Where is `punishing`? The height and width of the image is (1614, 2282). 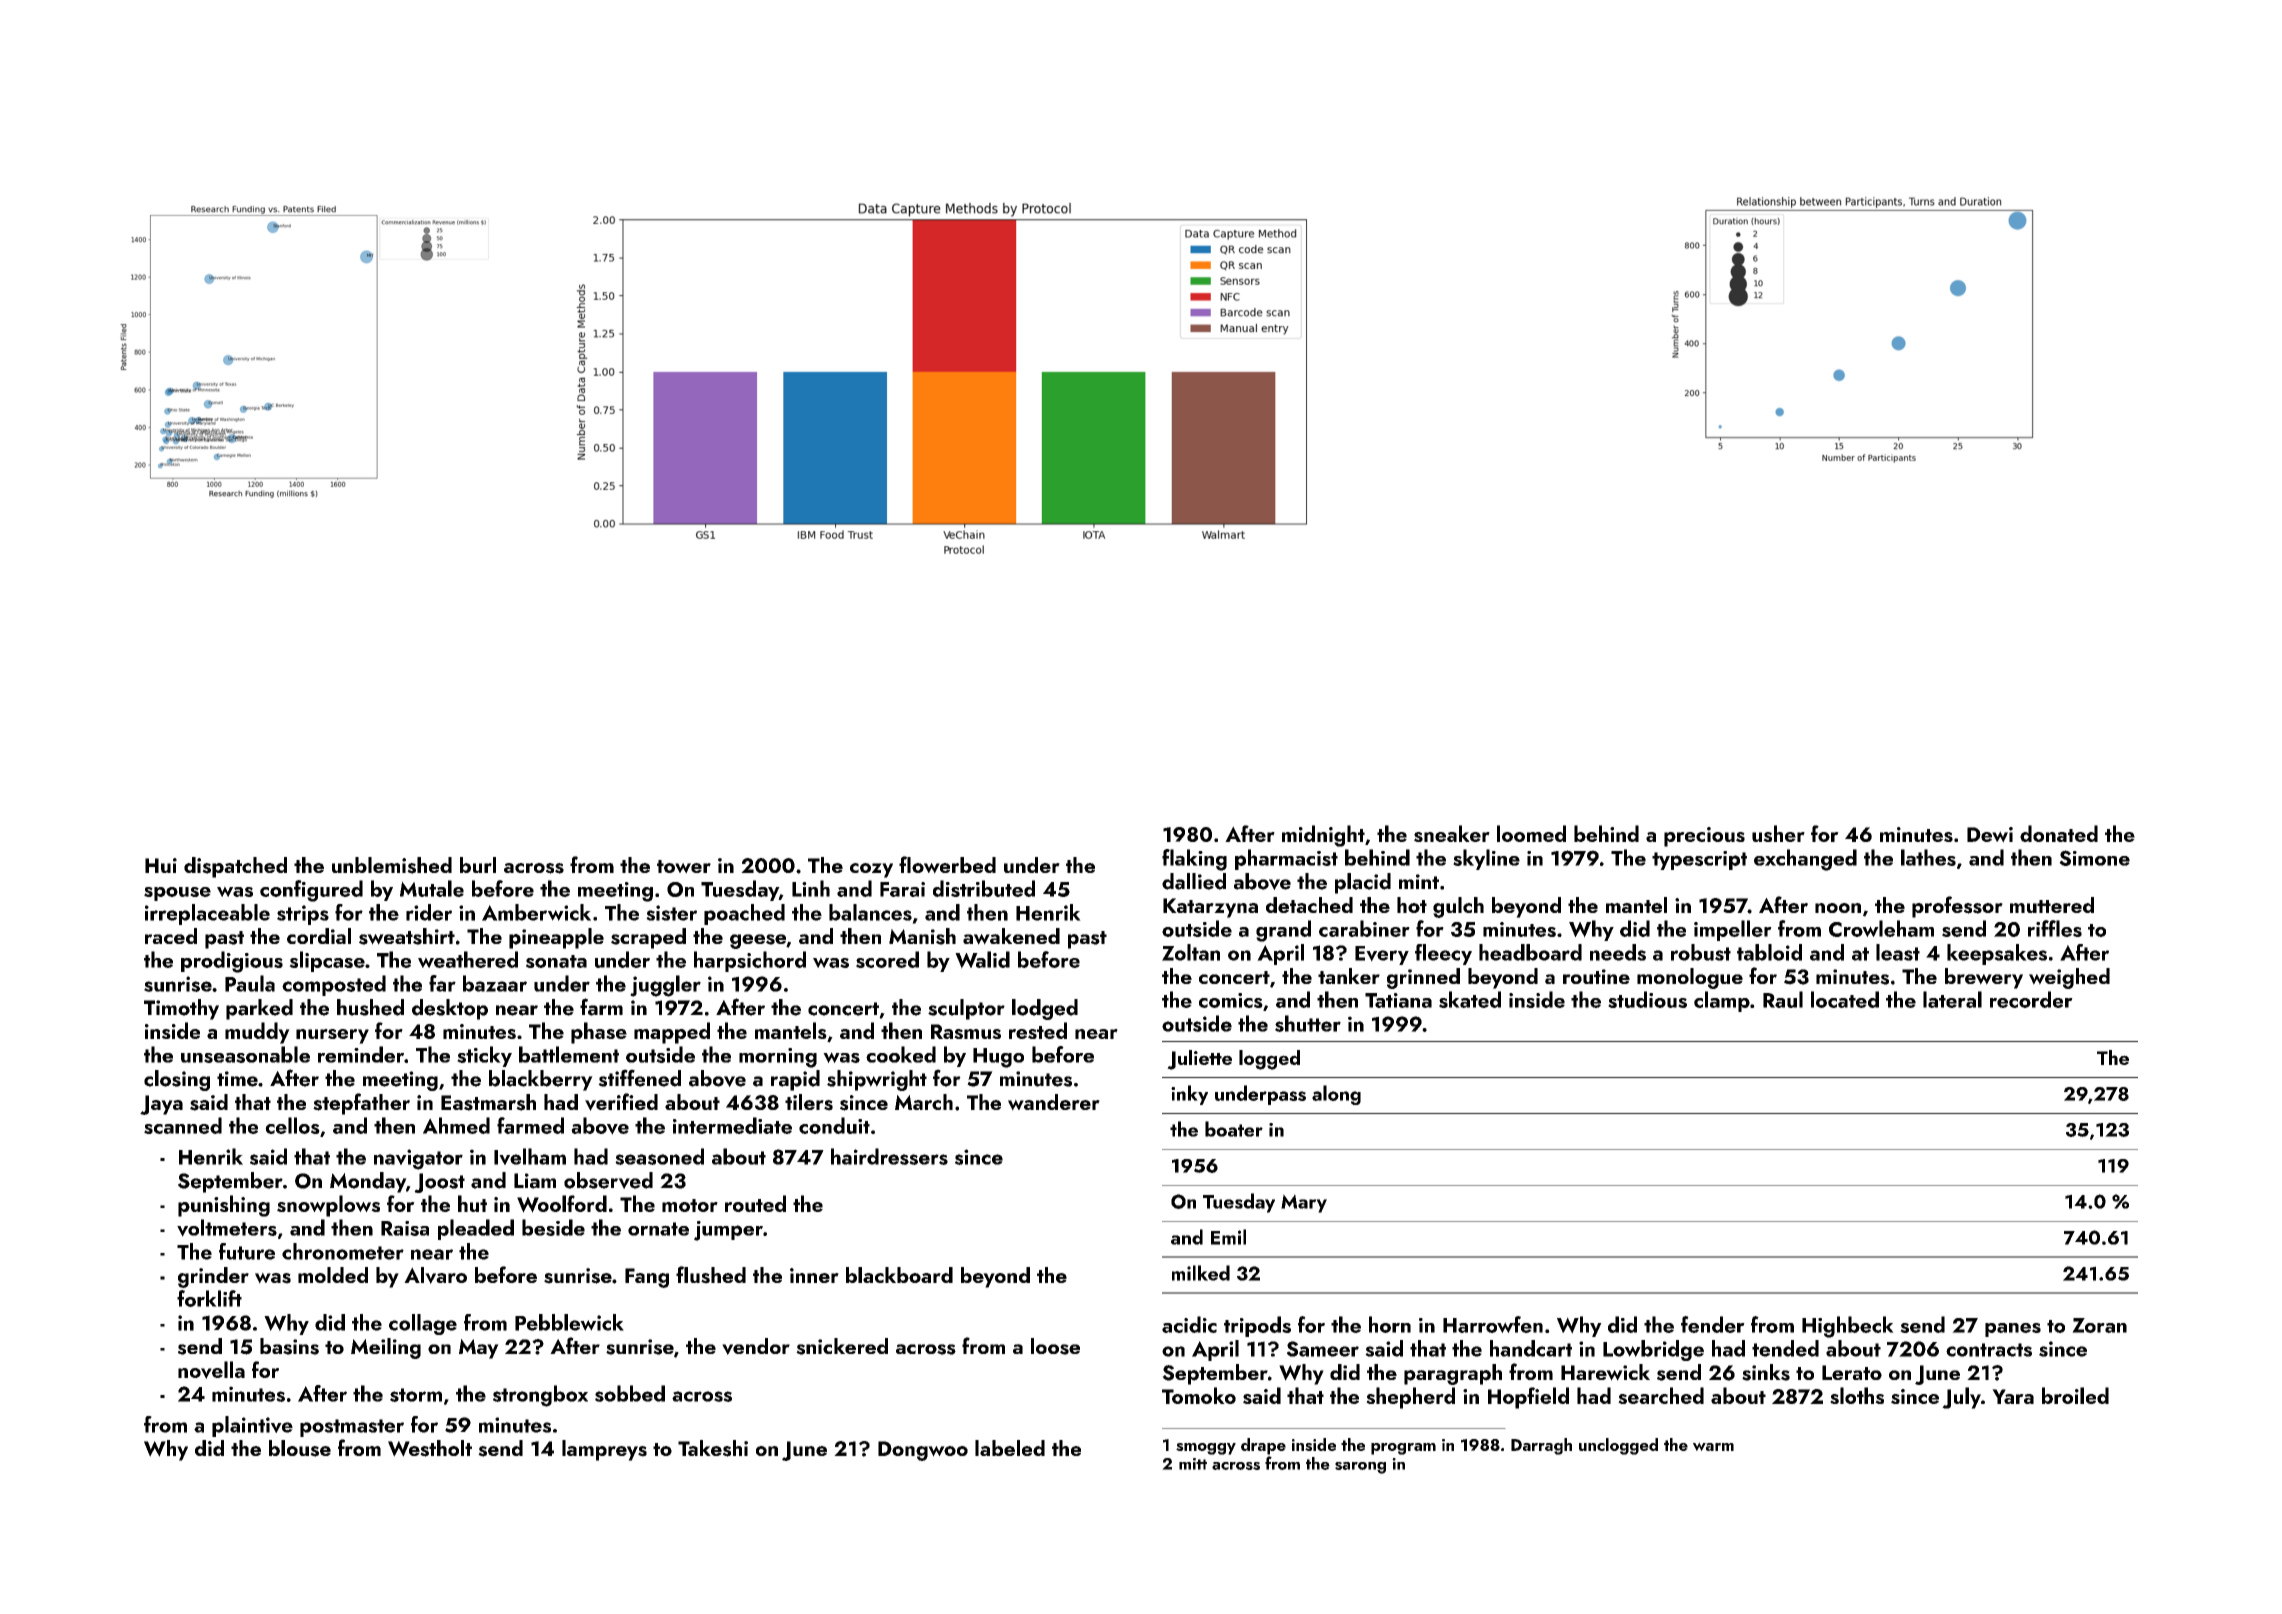 punishing is located at coordinates (224, 1206).
